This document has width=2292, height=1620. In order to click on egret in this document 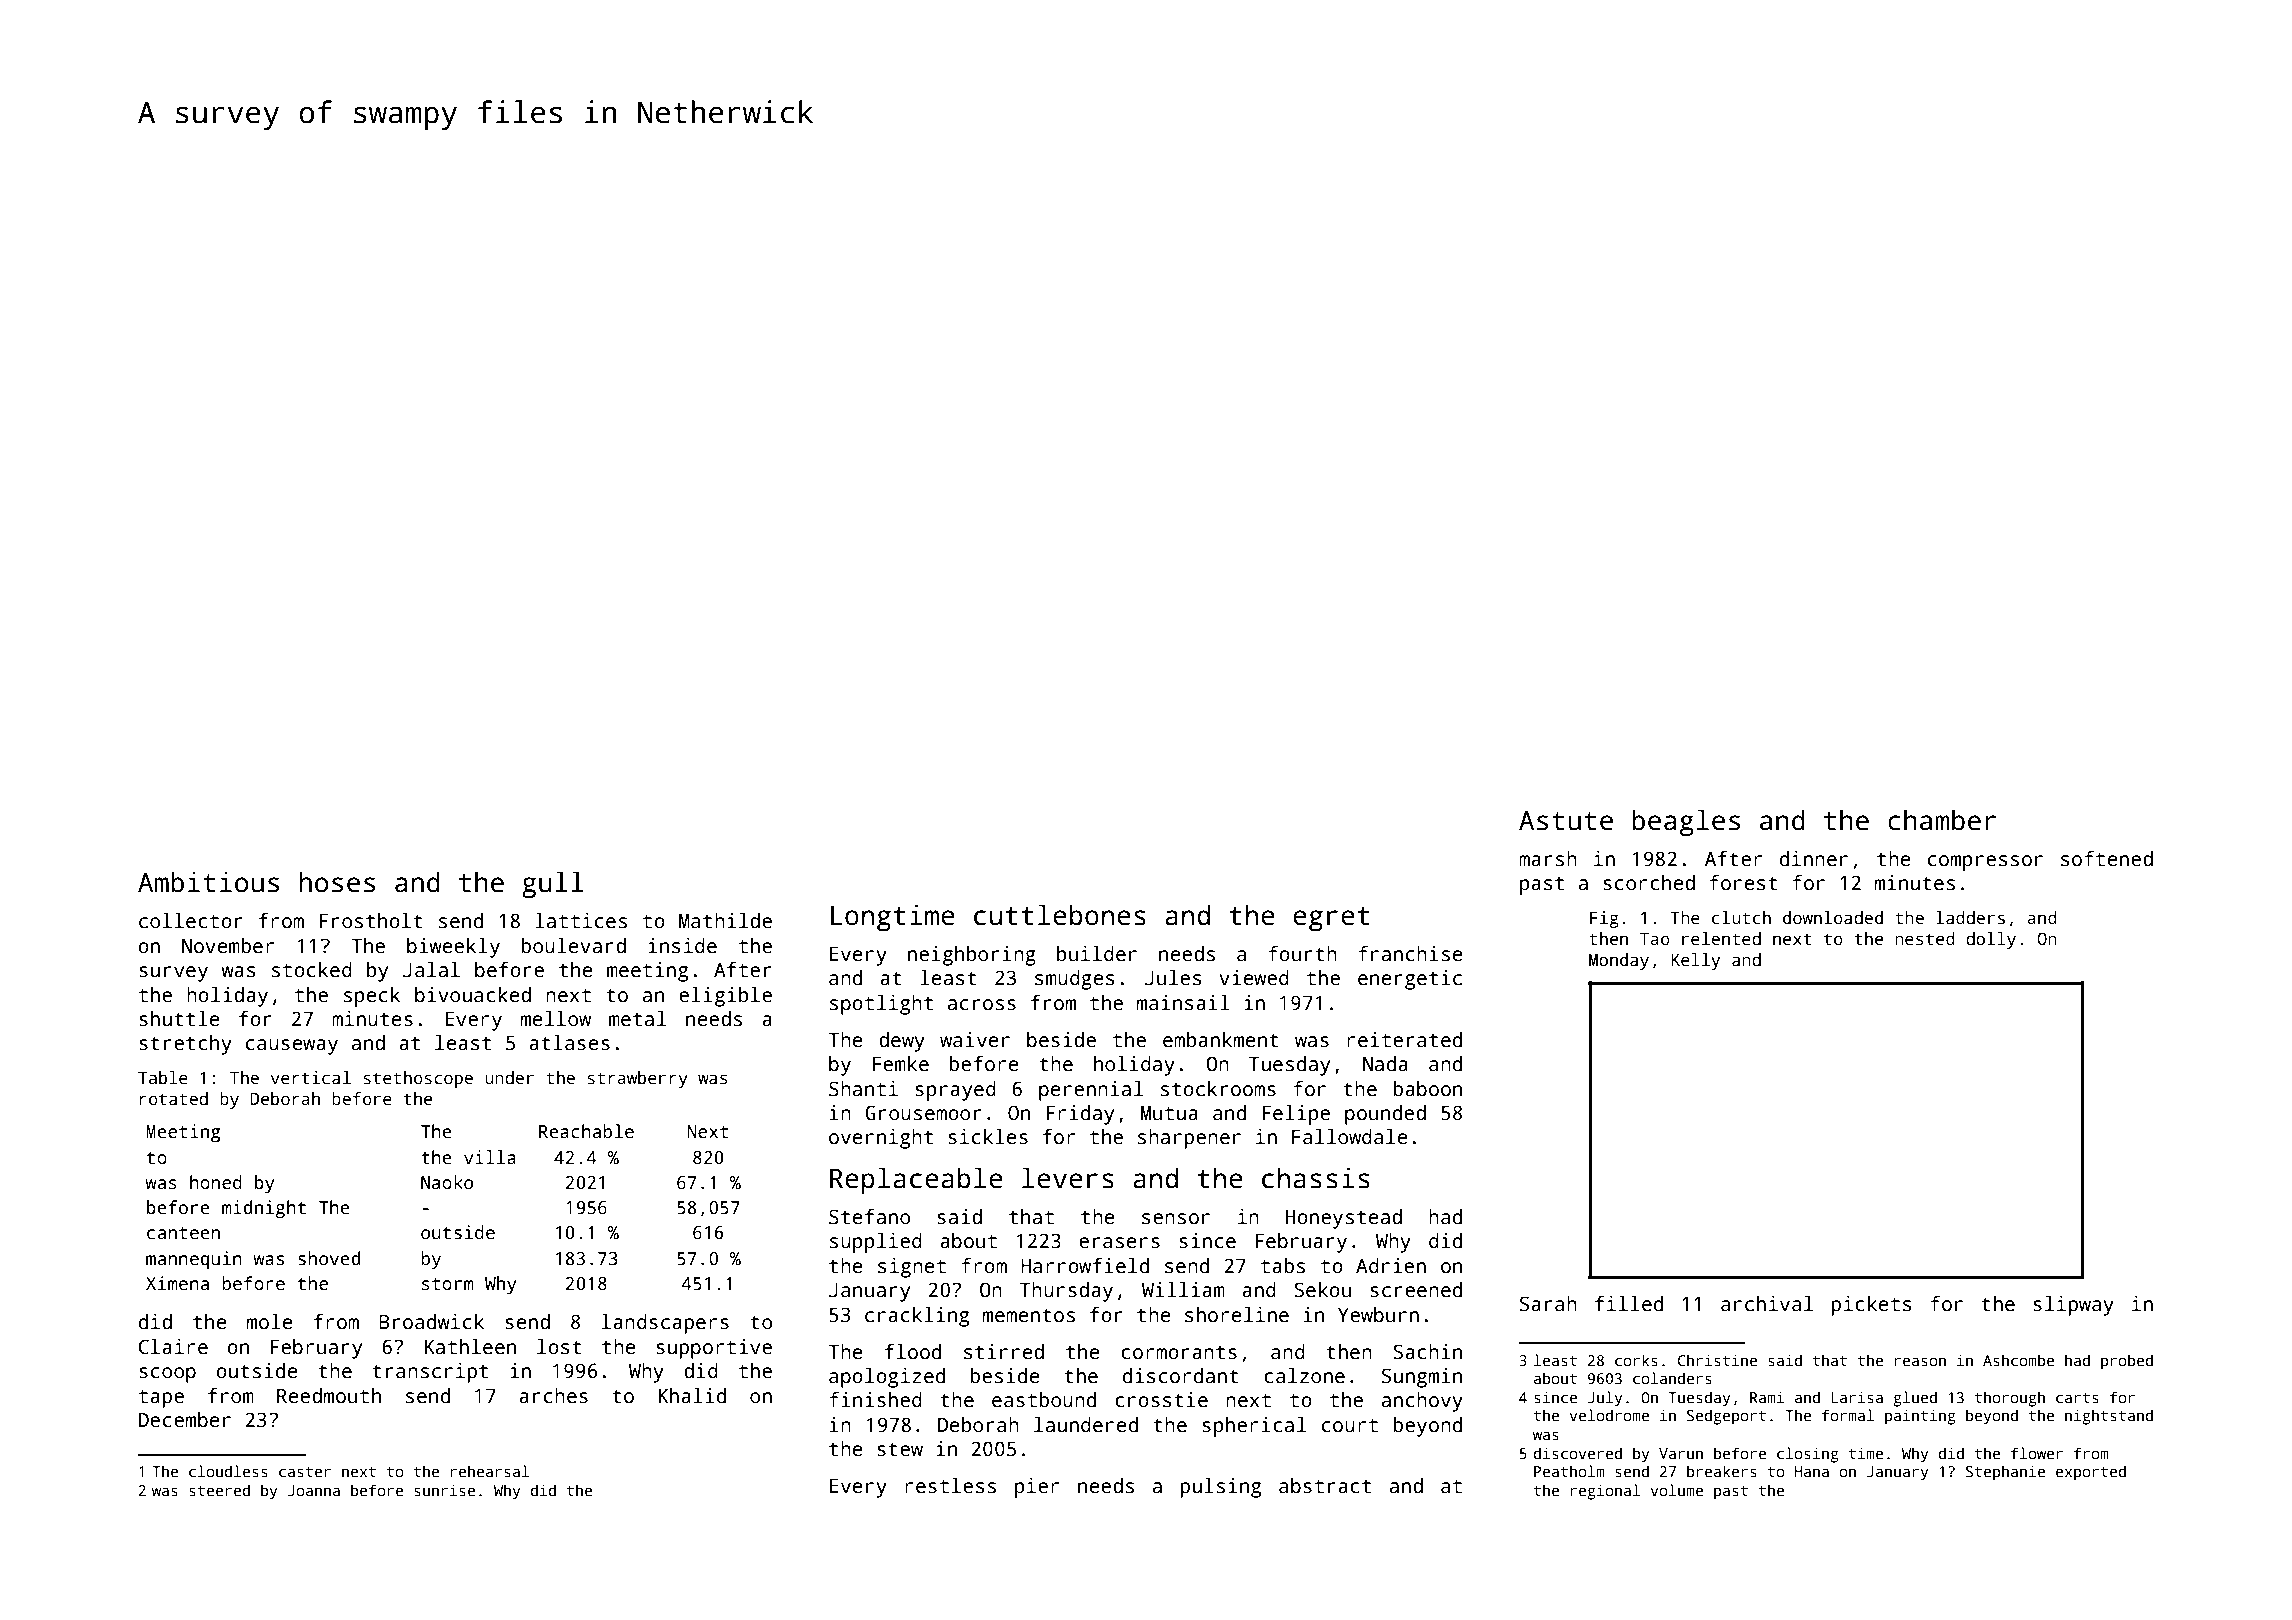, I will do `click(1331, 919)`.
